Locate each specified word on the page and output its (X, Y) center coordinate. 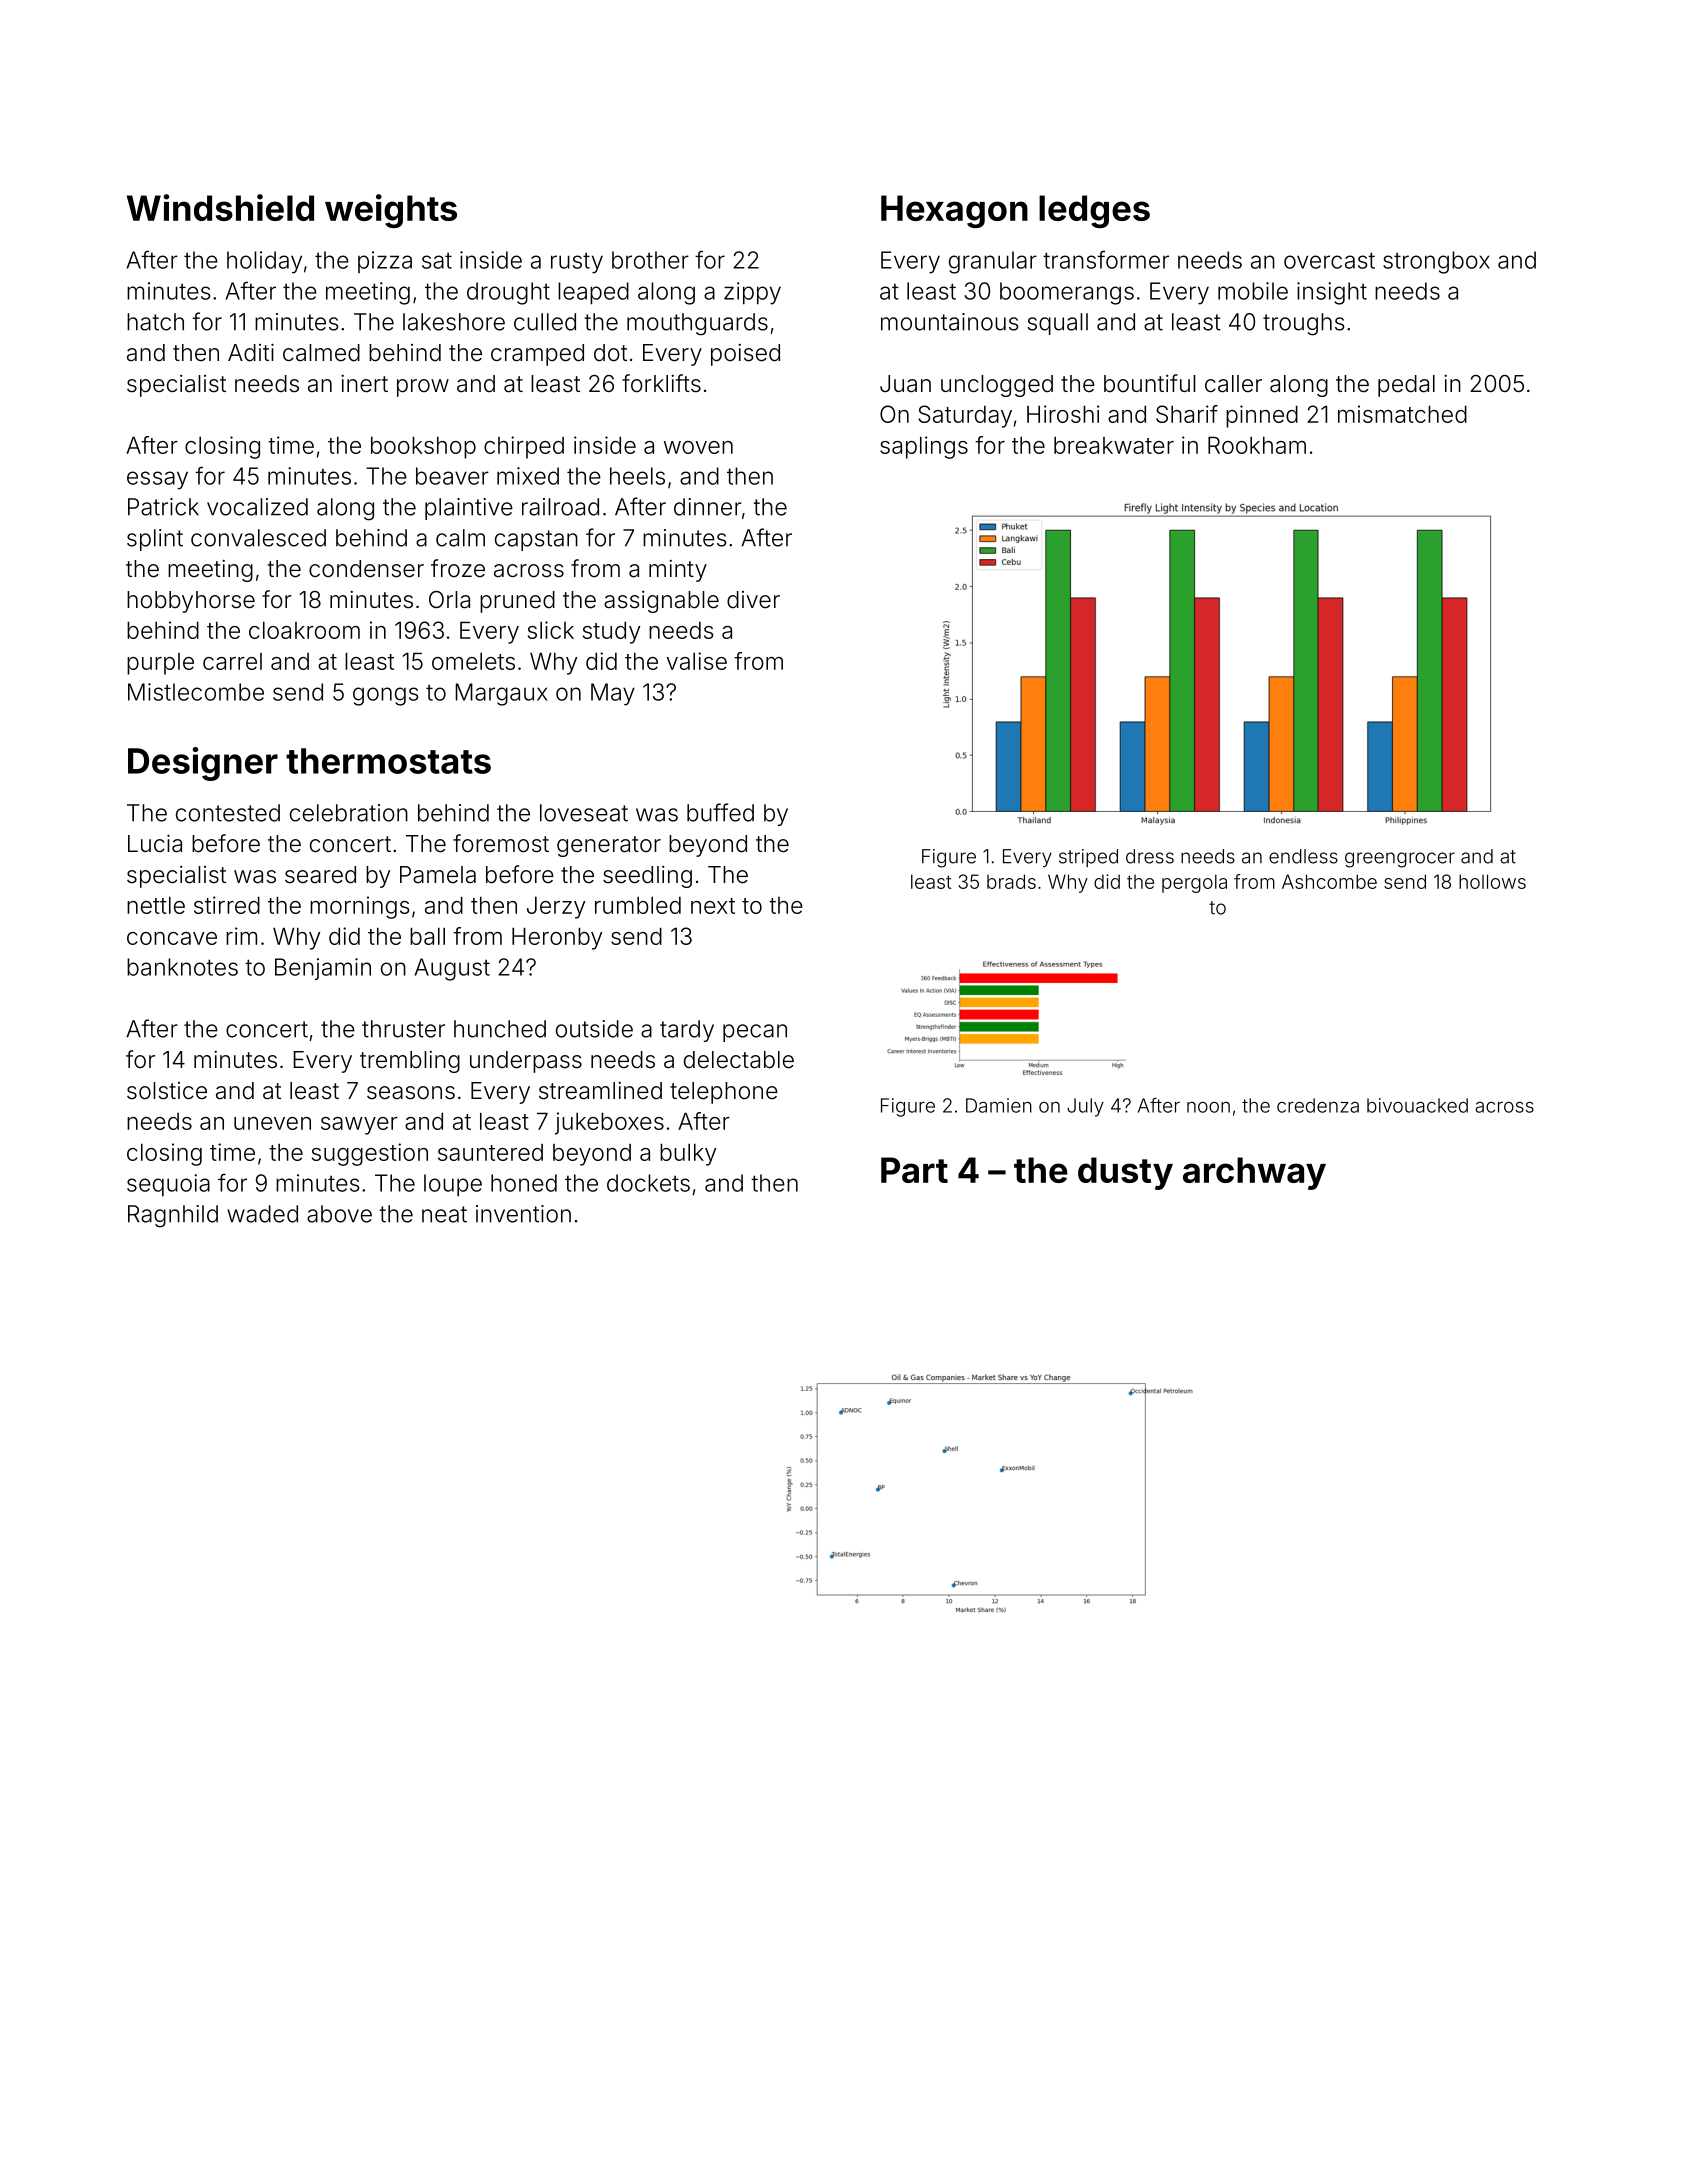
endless (1303, 856)
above (339, 1214)
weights (391, 211)
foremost (501, 843)
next (713, 906)
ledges (1094, 211)
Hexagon (954, 211)
